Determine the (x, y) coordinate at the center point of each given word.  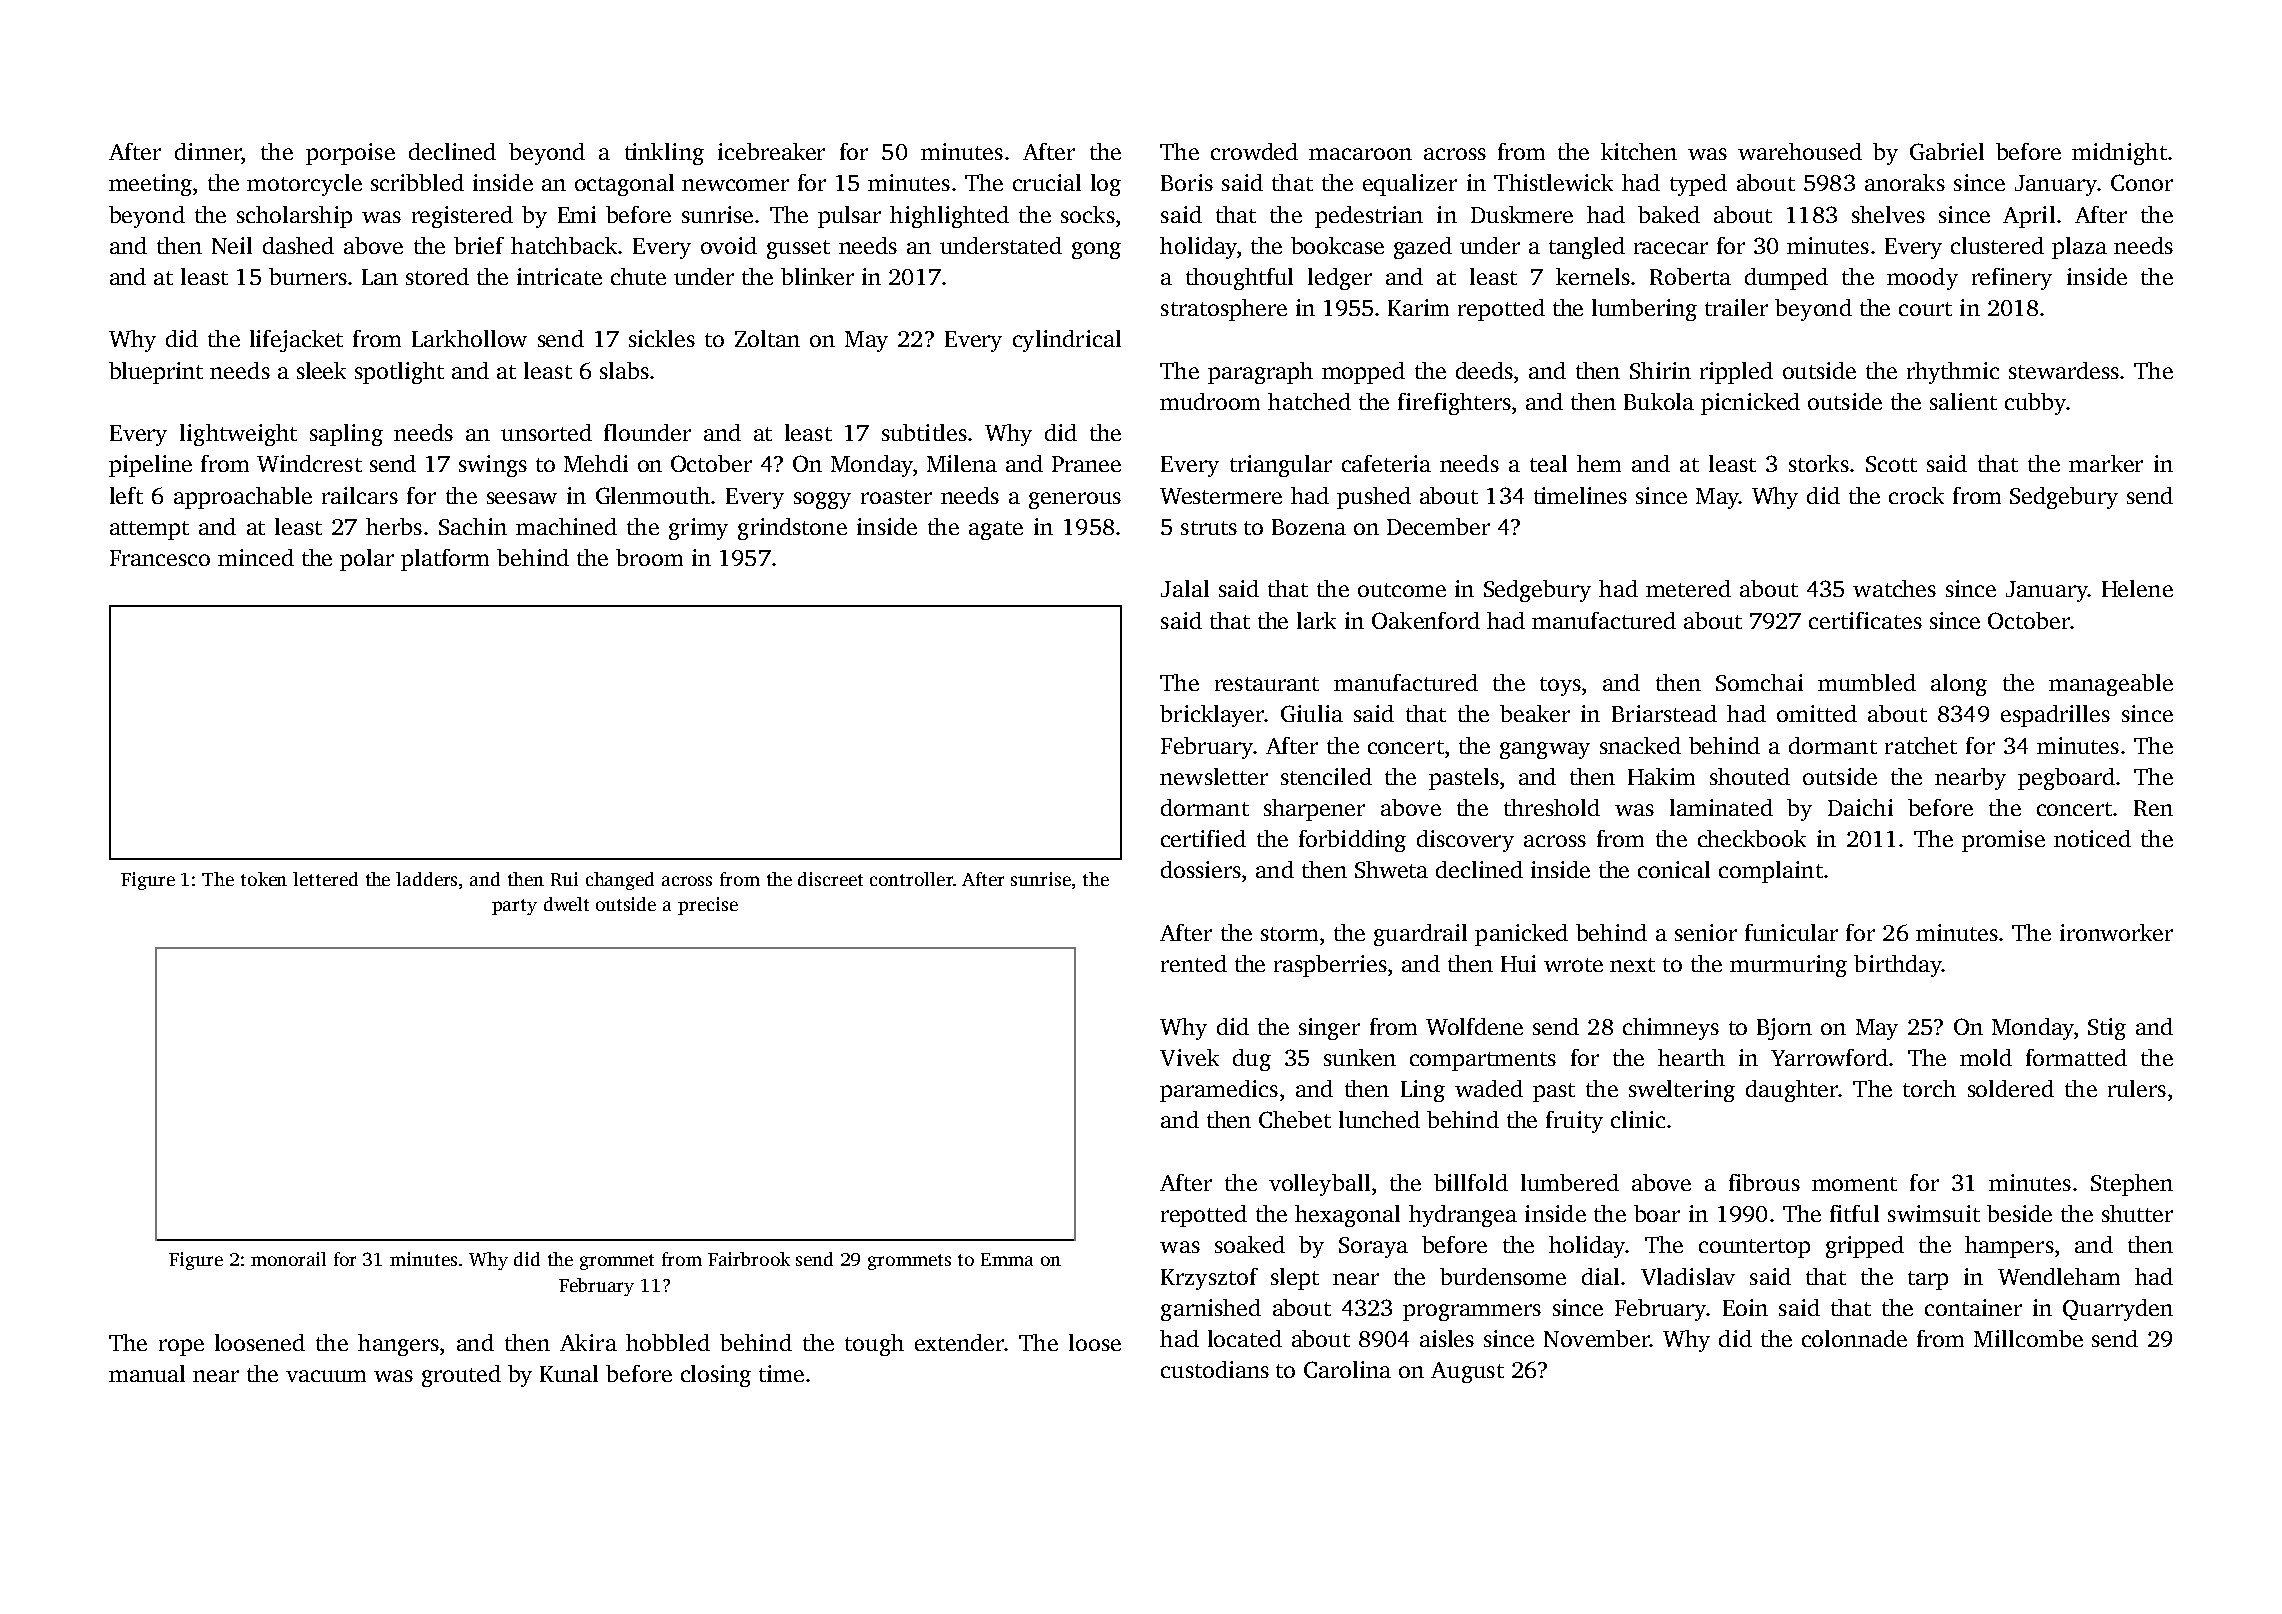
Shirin (1660, 370)
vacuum (326, 1376)
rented (1194, 963)
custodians (1215, 1369)
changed (620, 881)
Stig (2107, 1029)
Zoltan (767, 338)
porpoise (350, 154)
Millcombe (2028, 1338)
